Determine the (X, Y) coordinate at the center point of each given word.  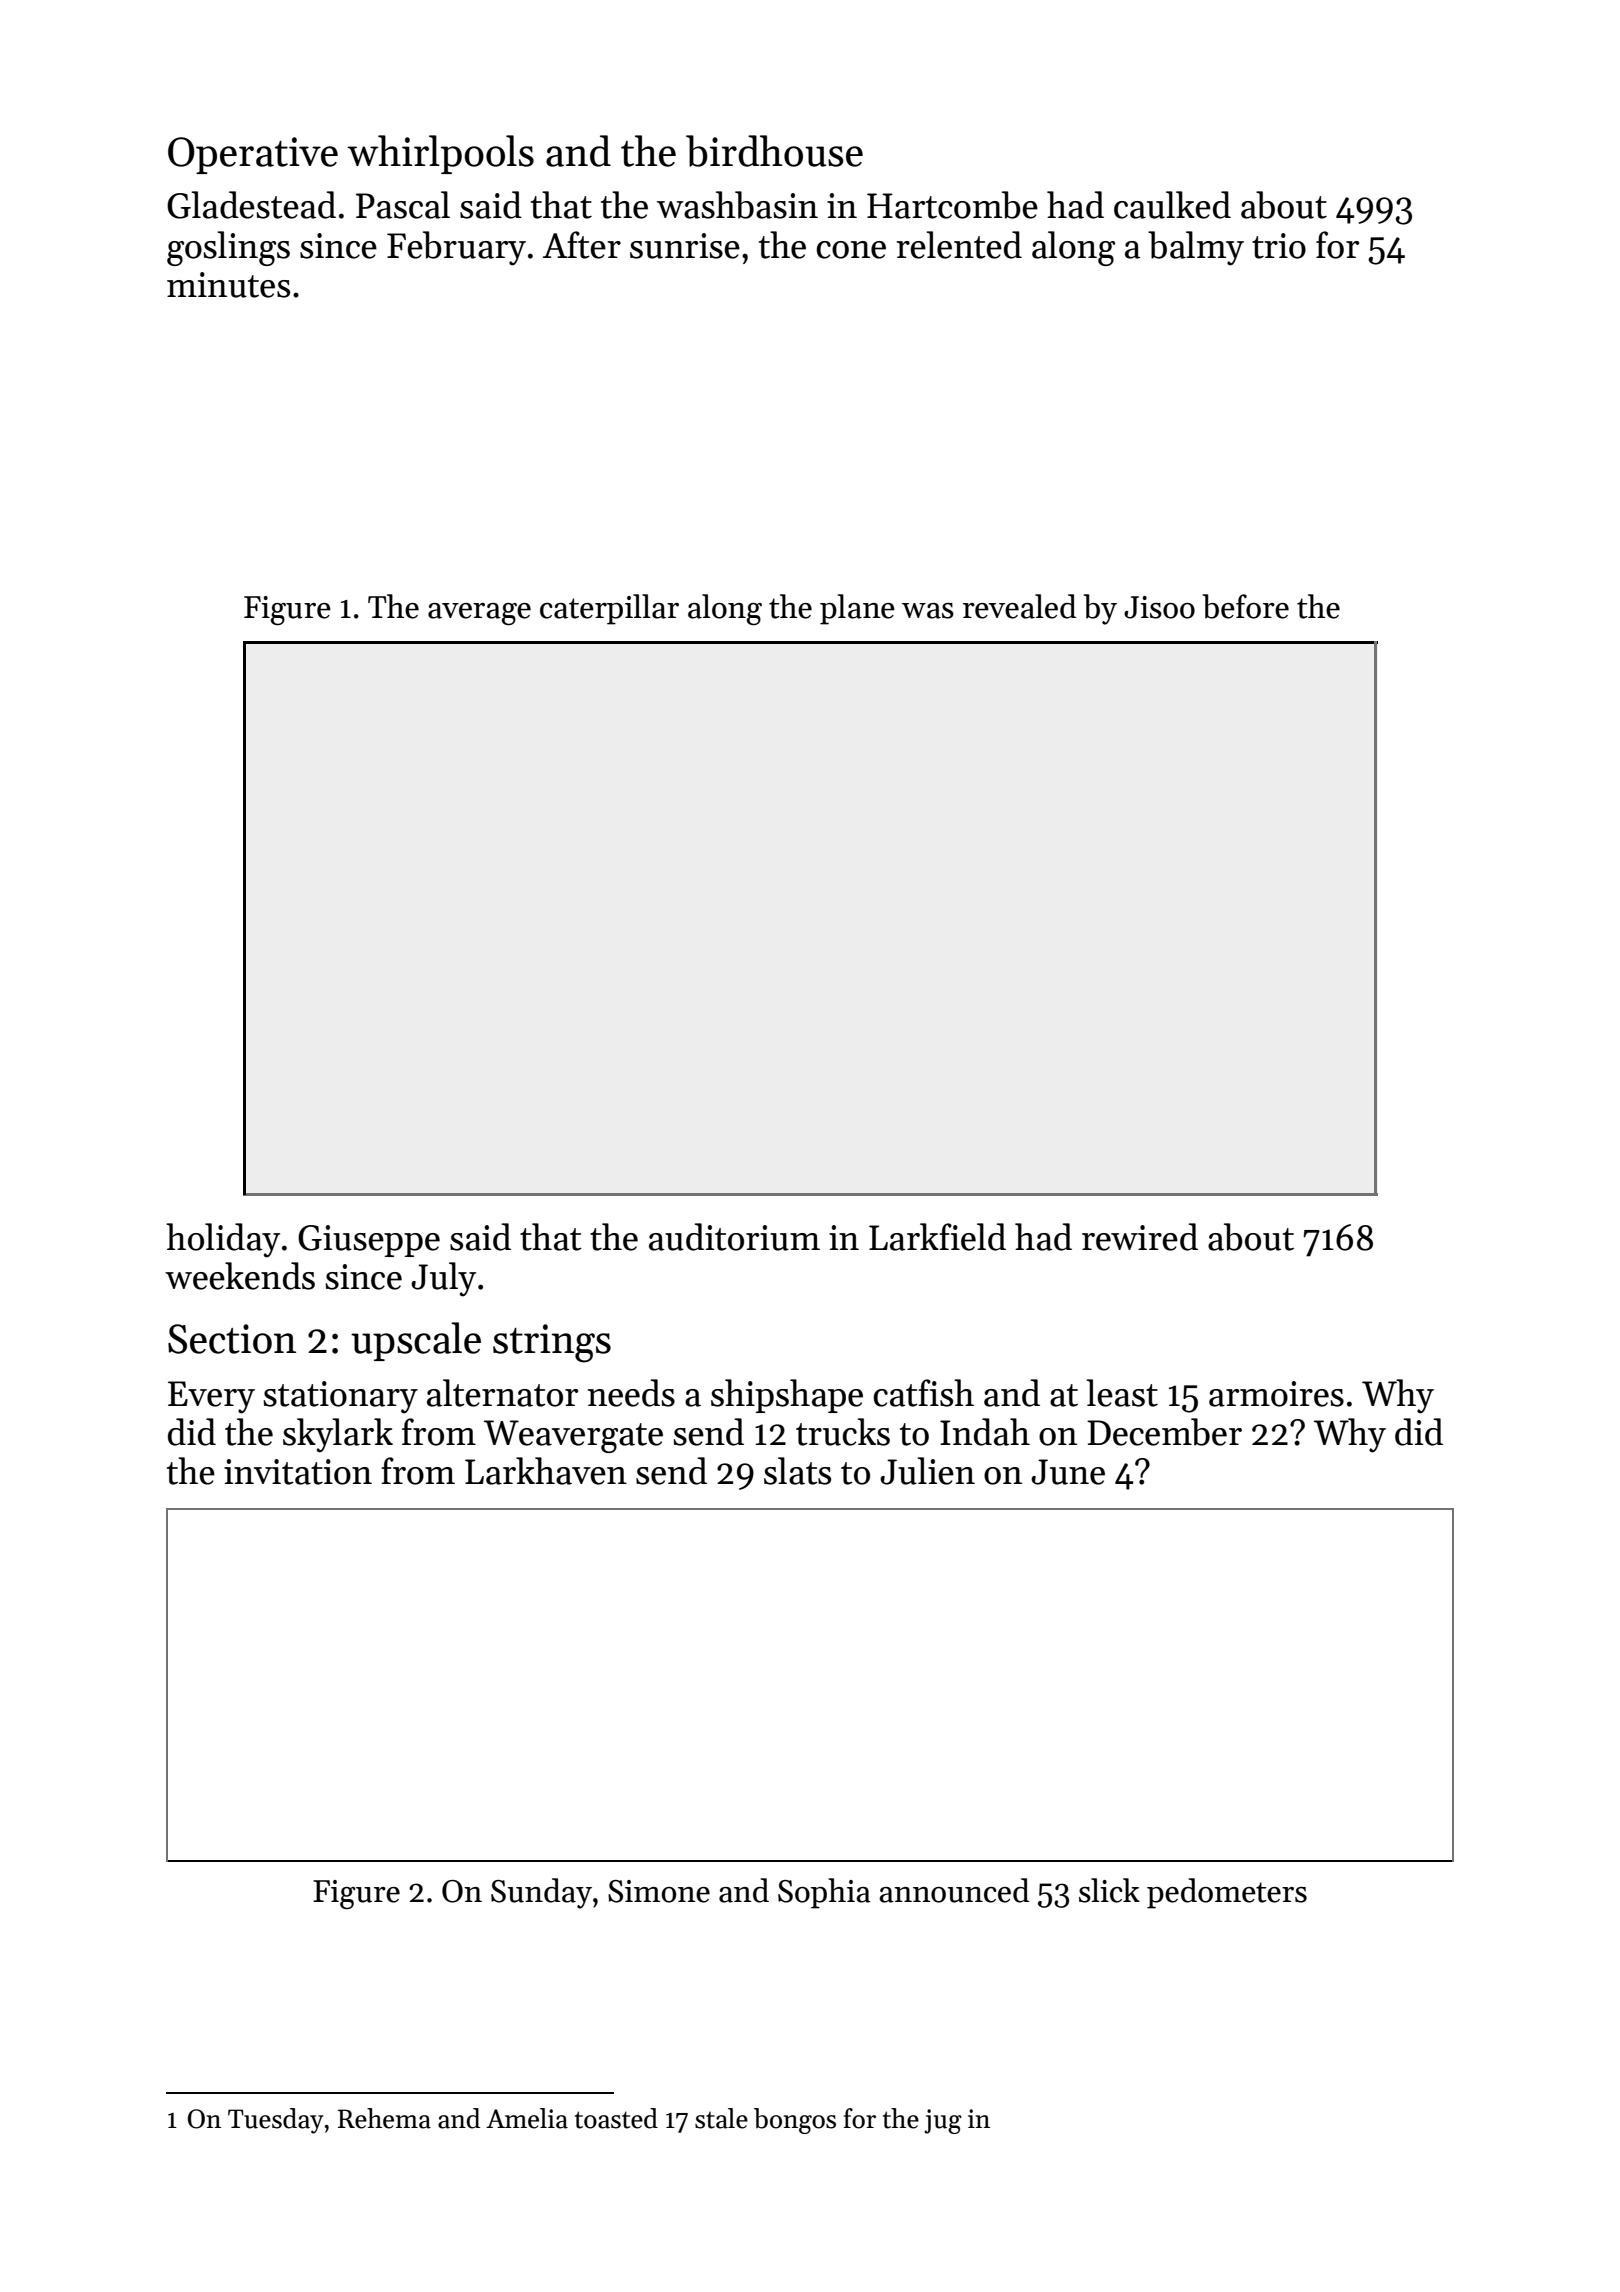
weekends (240, 1276)
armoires (1276, 1394)
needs (631, 1393)
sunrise (685, 246)
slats (797, 1471)
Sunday (541, 1893)
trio (1279, 246)
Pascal (403, 205)
